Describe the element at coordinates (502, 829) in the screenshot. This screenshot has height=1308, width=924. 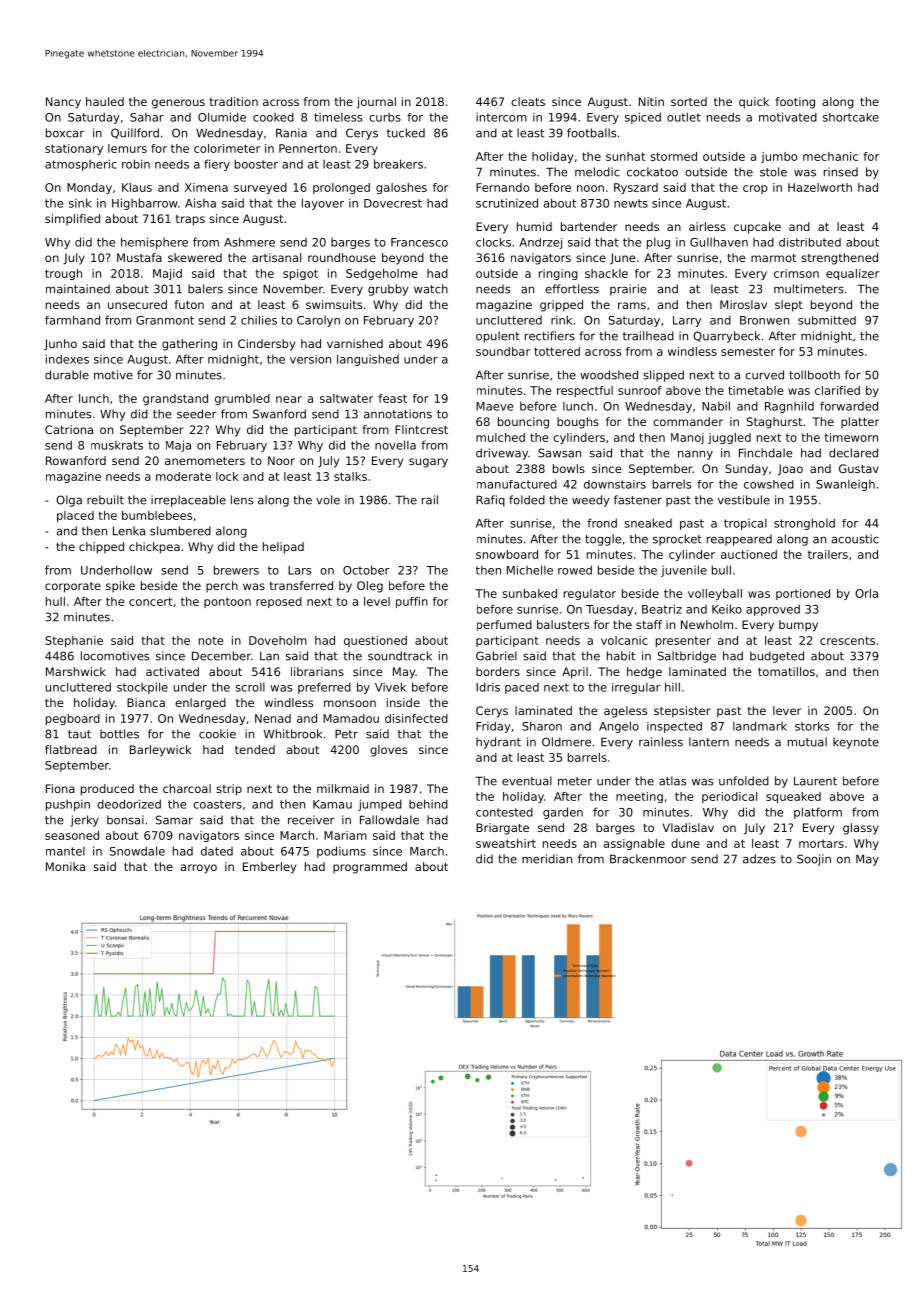
I see `Briargate` at that location.
